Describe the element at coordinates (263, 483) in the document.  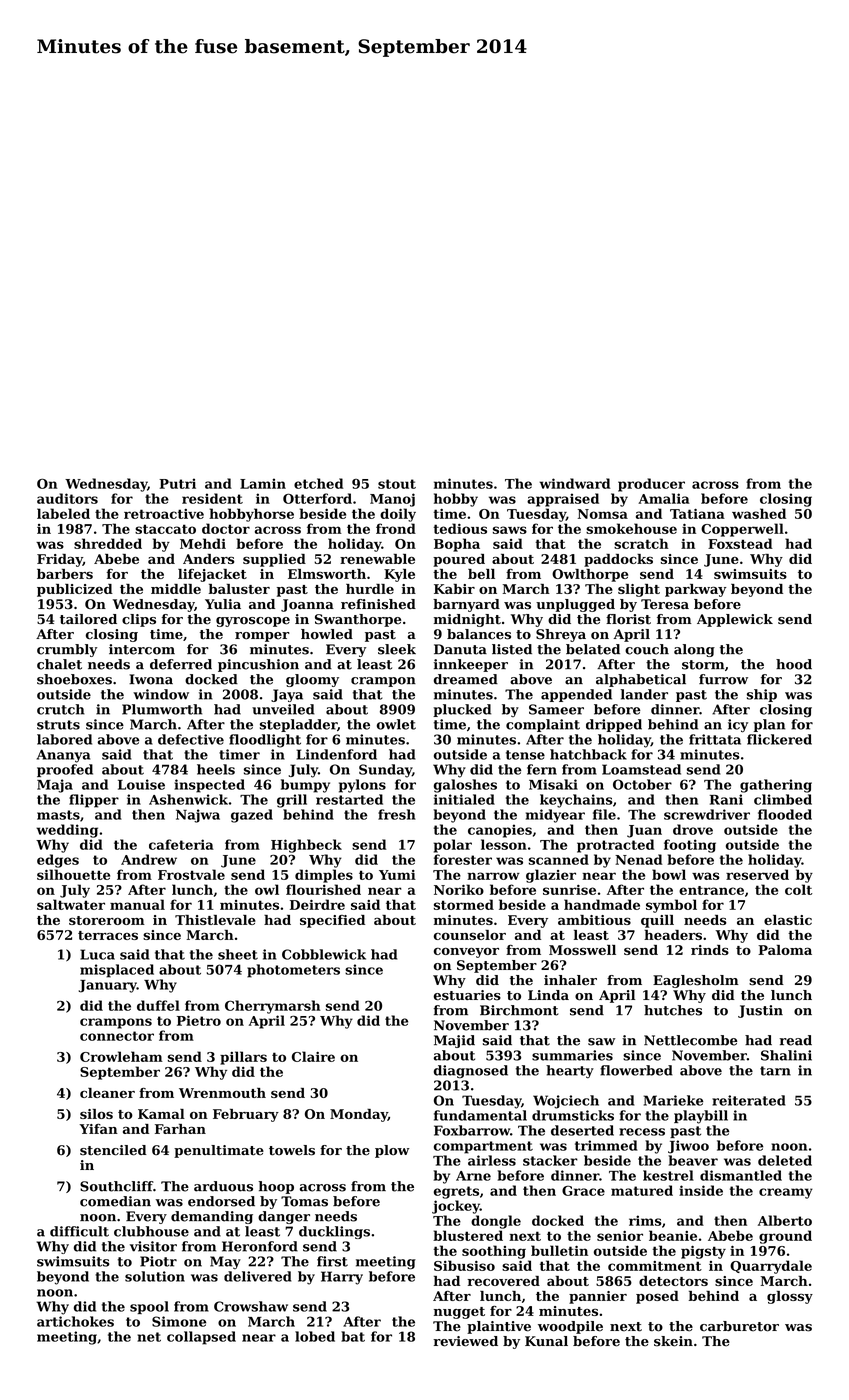
I see `Lamin` at that location.
